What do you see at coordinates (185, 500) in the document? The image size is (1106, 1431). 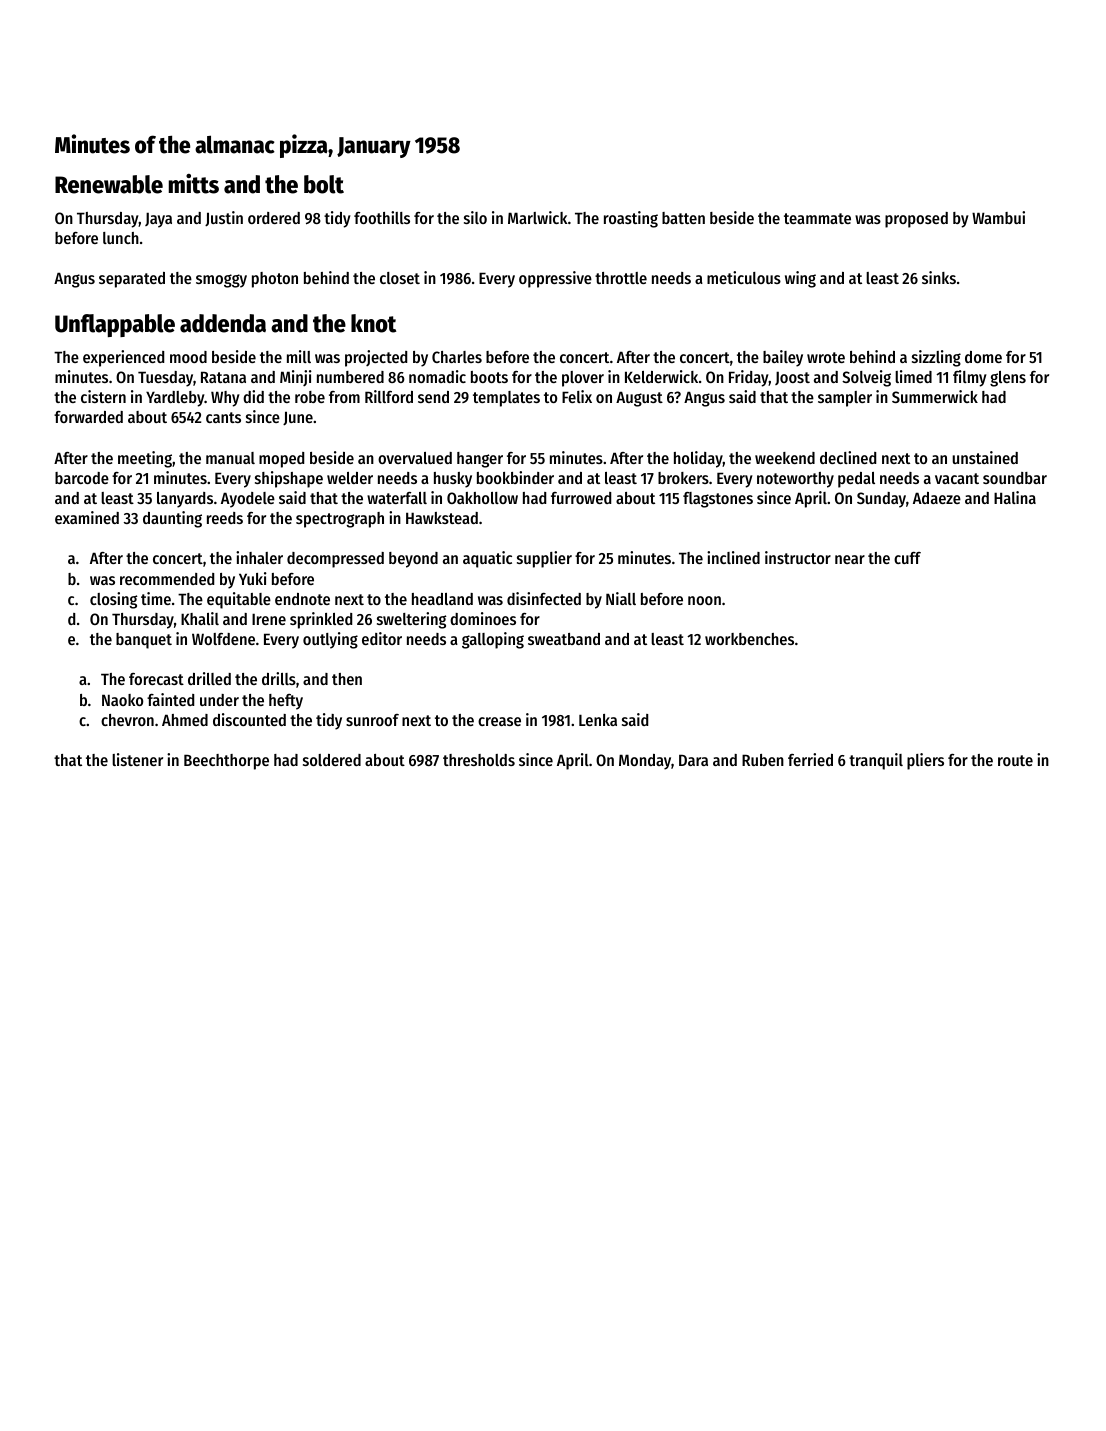 I see `lanyards` at bounding box center [185, 500].
